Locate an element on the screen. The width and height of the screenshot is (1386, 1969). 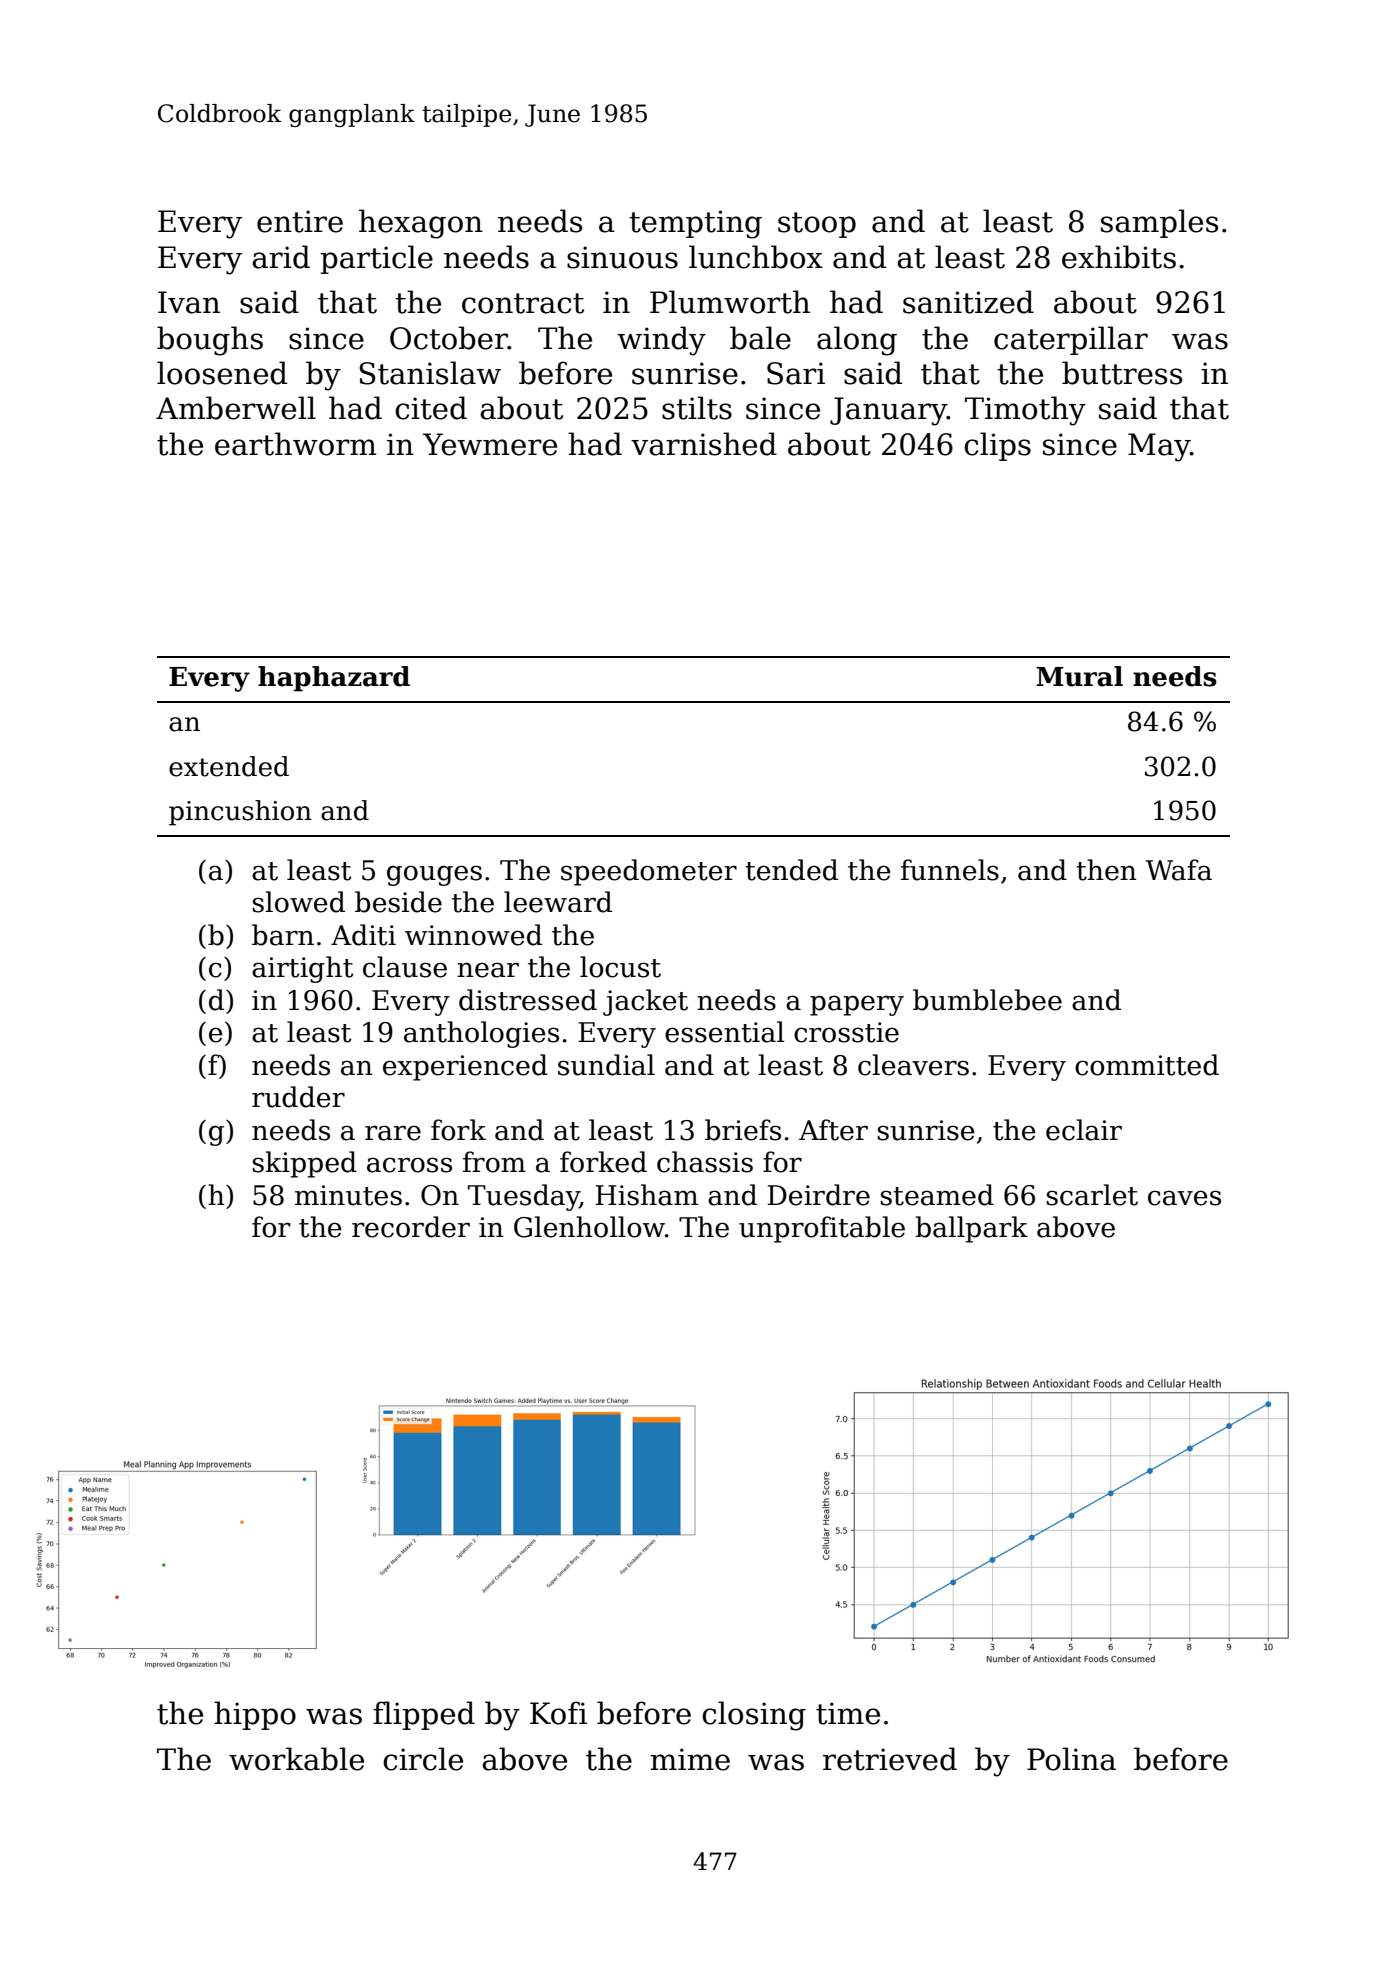
hippo is located at coordinates (255, 1715).
